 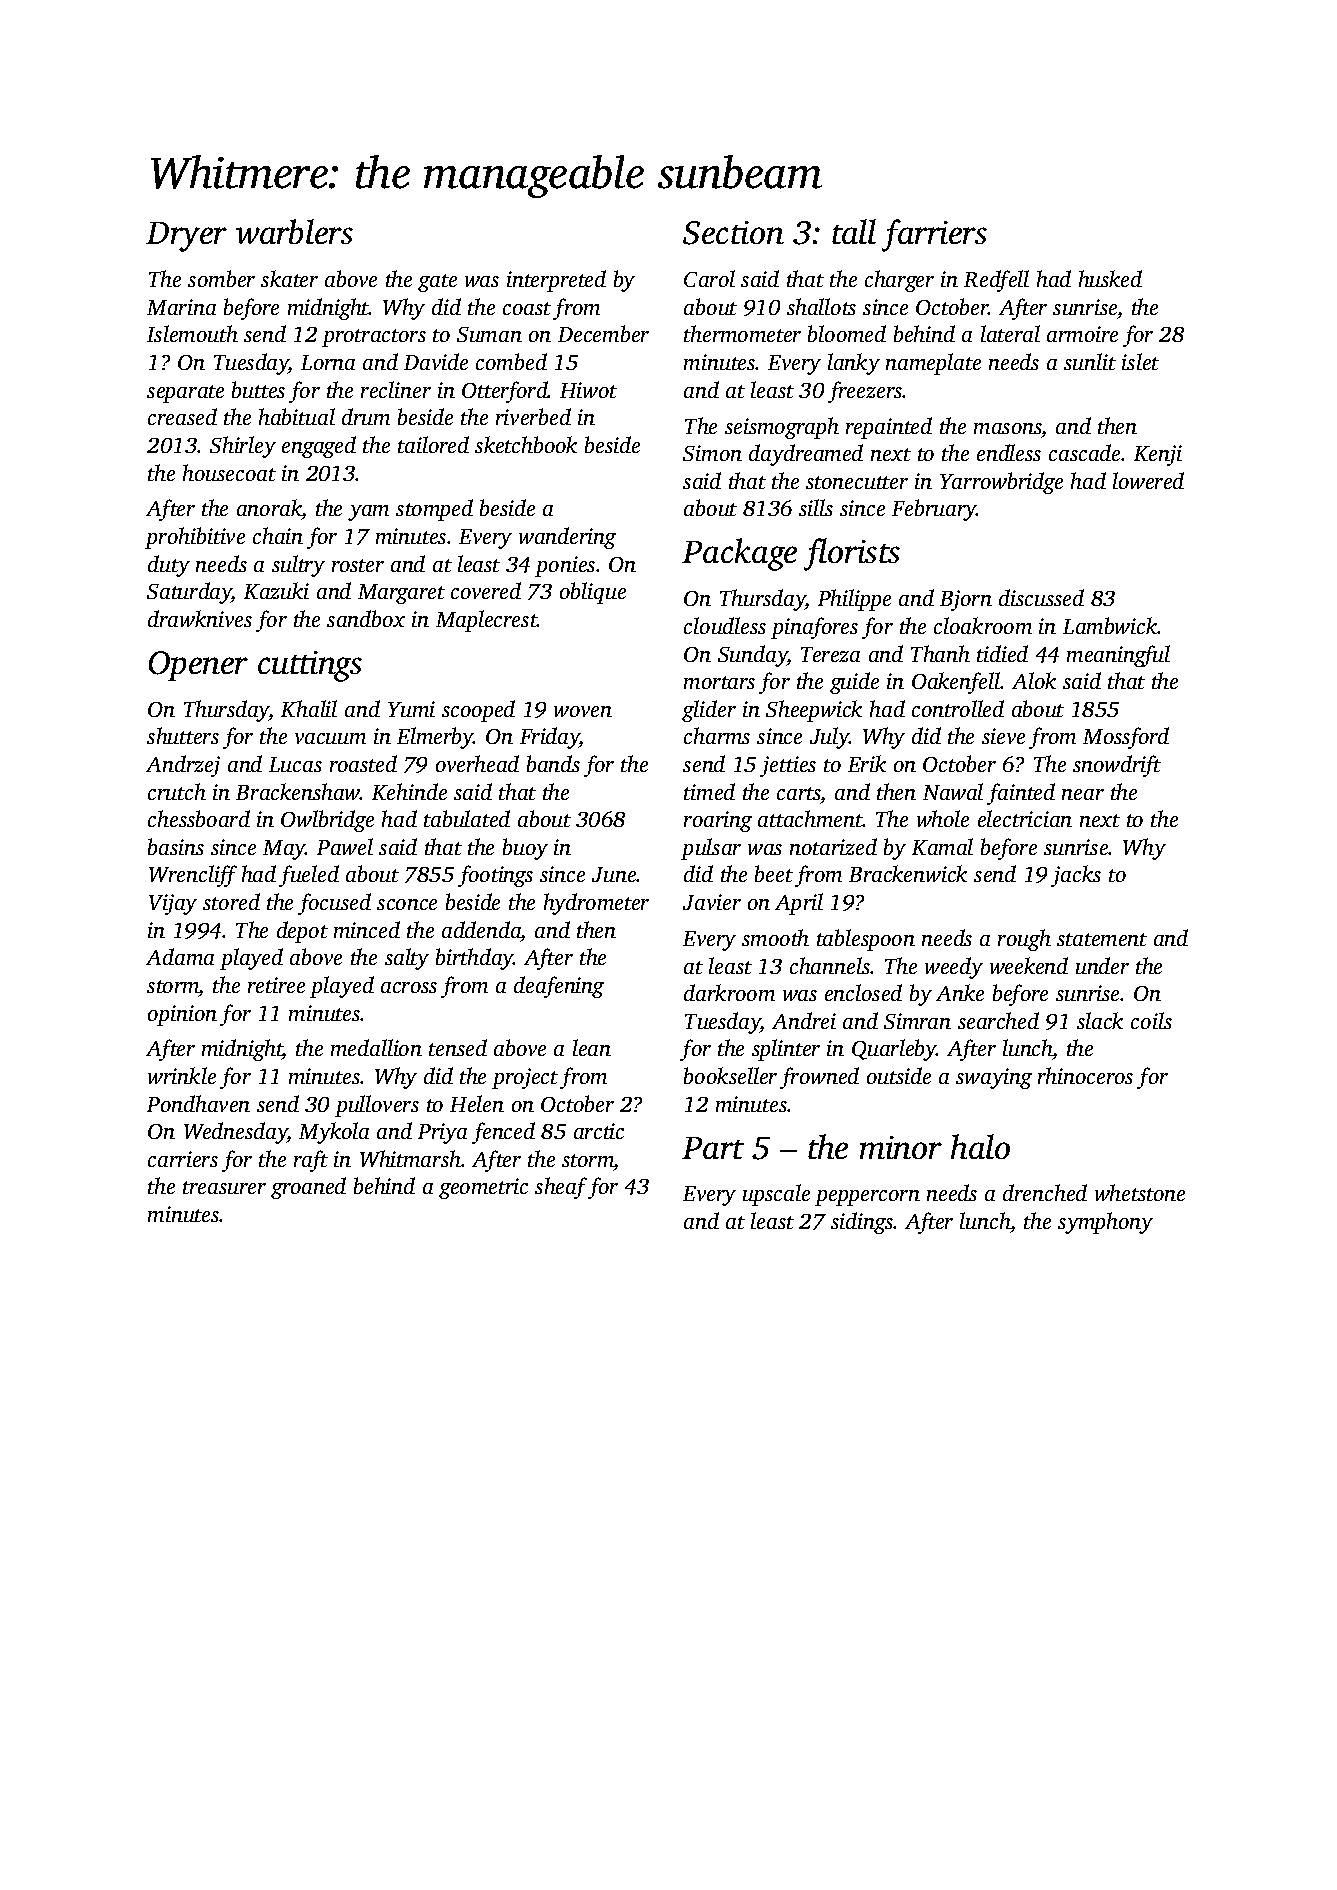 I want to click on creased, so click(x=182, y=416).
